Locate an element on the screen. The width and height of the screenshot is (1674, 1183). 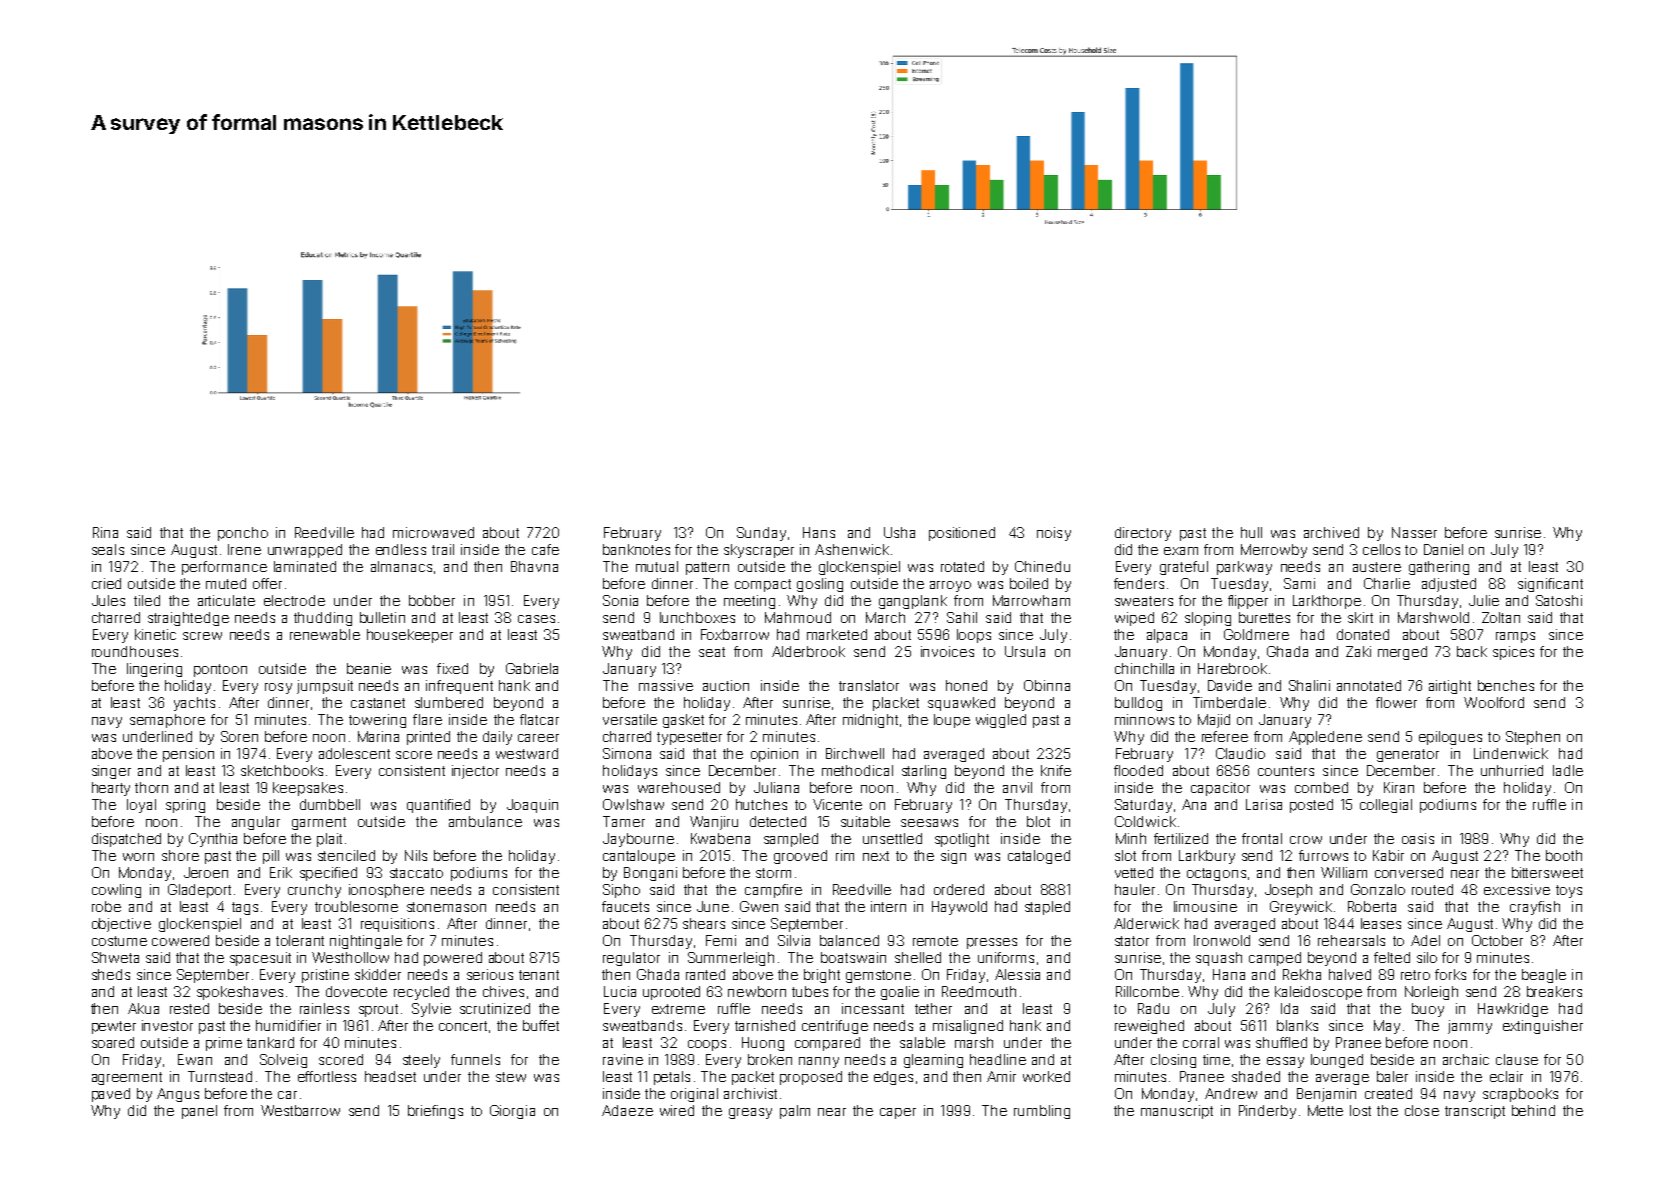
Sami is located at coordinates (1299, 583).
